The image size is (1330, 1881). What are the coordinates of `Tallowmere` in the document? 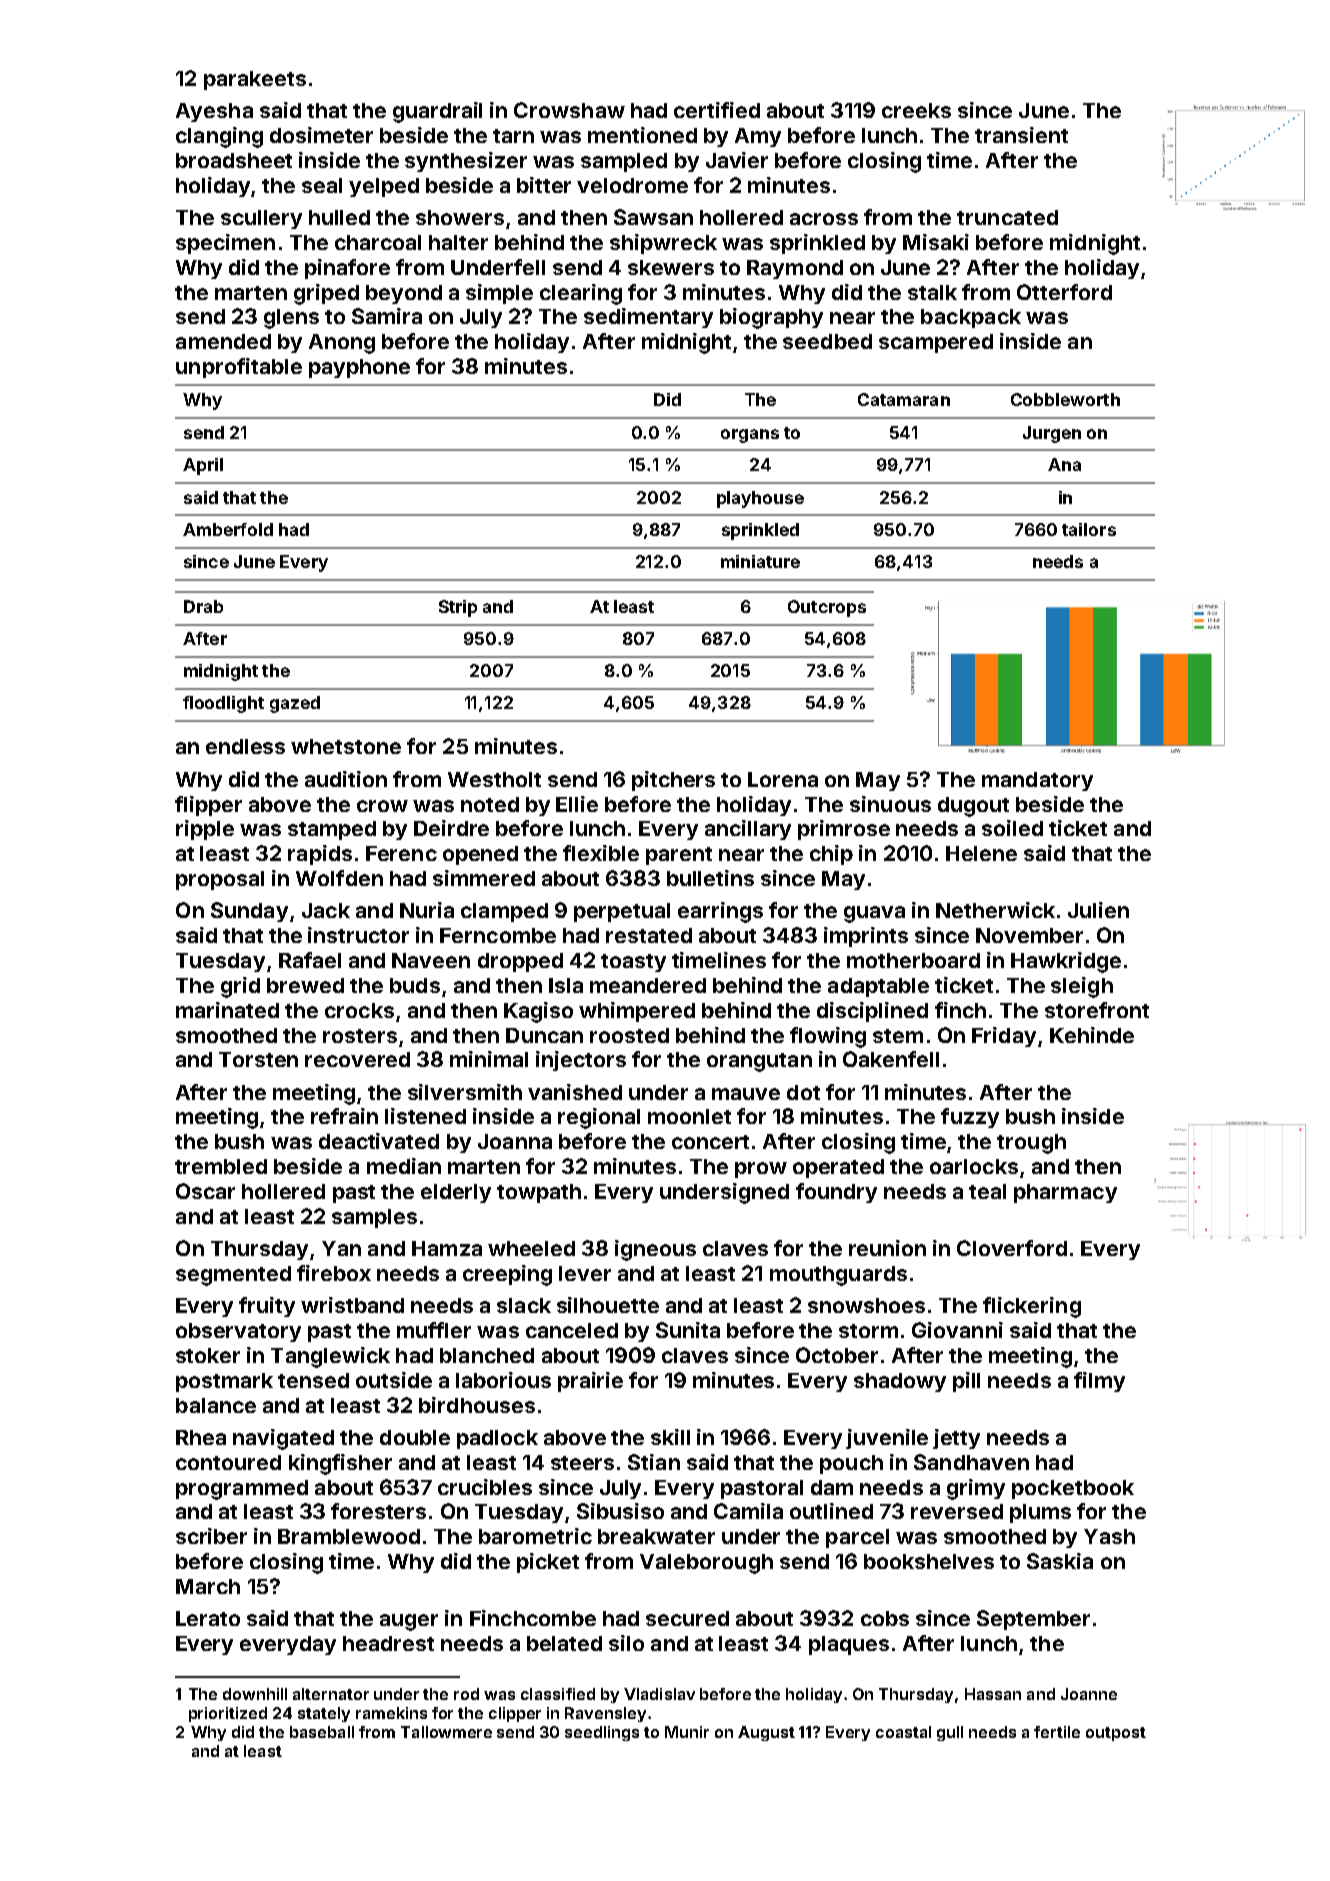 It's located at (446, 1732).
